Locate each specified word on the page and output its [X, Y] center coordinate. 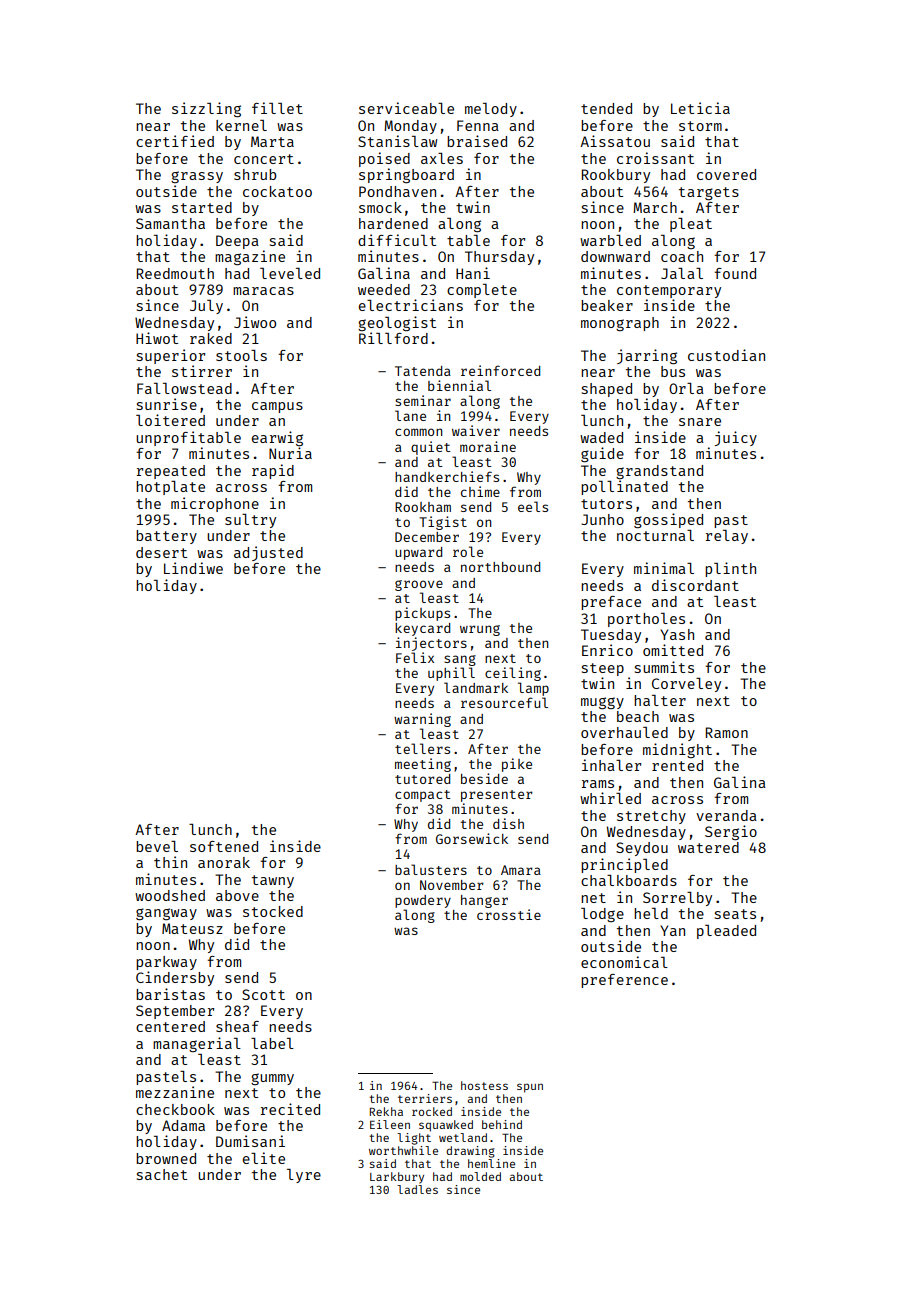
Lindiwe [193, 568]
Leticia [700, 108]
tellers [422, 748]
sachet [162, 1174]
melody [491, 110]
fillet [277, 108]
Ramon [727, 732]
